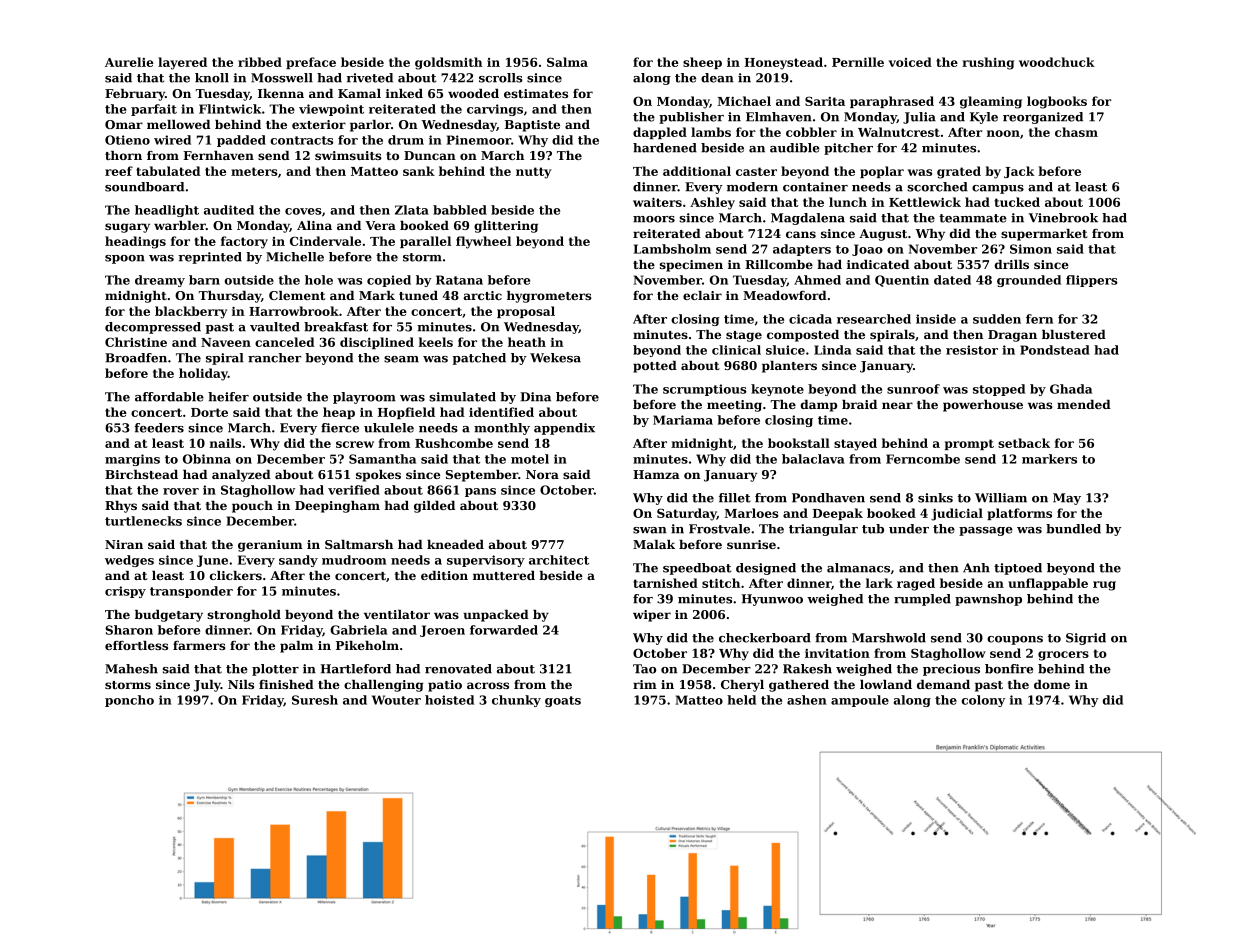 The height and width of the screenshot is (952, 1233). I want to click on teammate, so click(973, 218).
